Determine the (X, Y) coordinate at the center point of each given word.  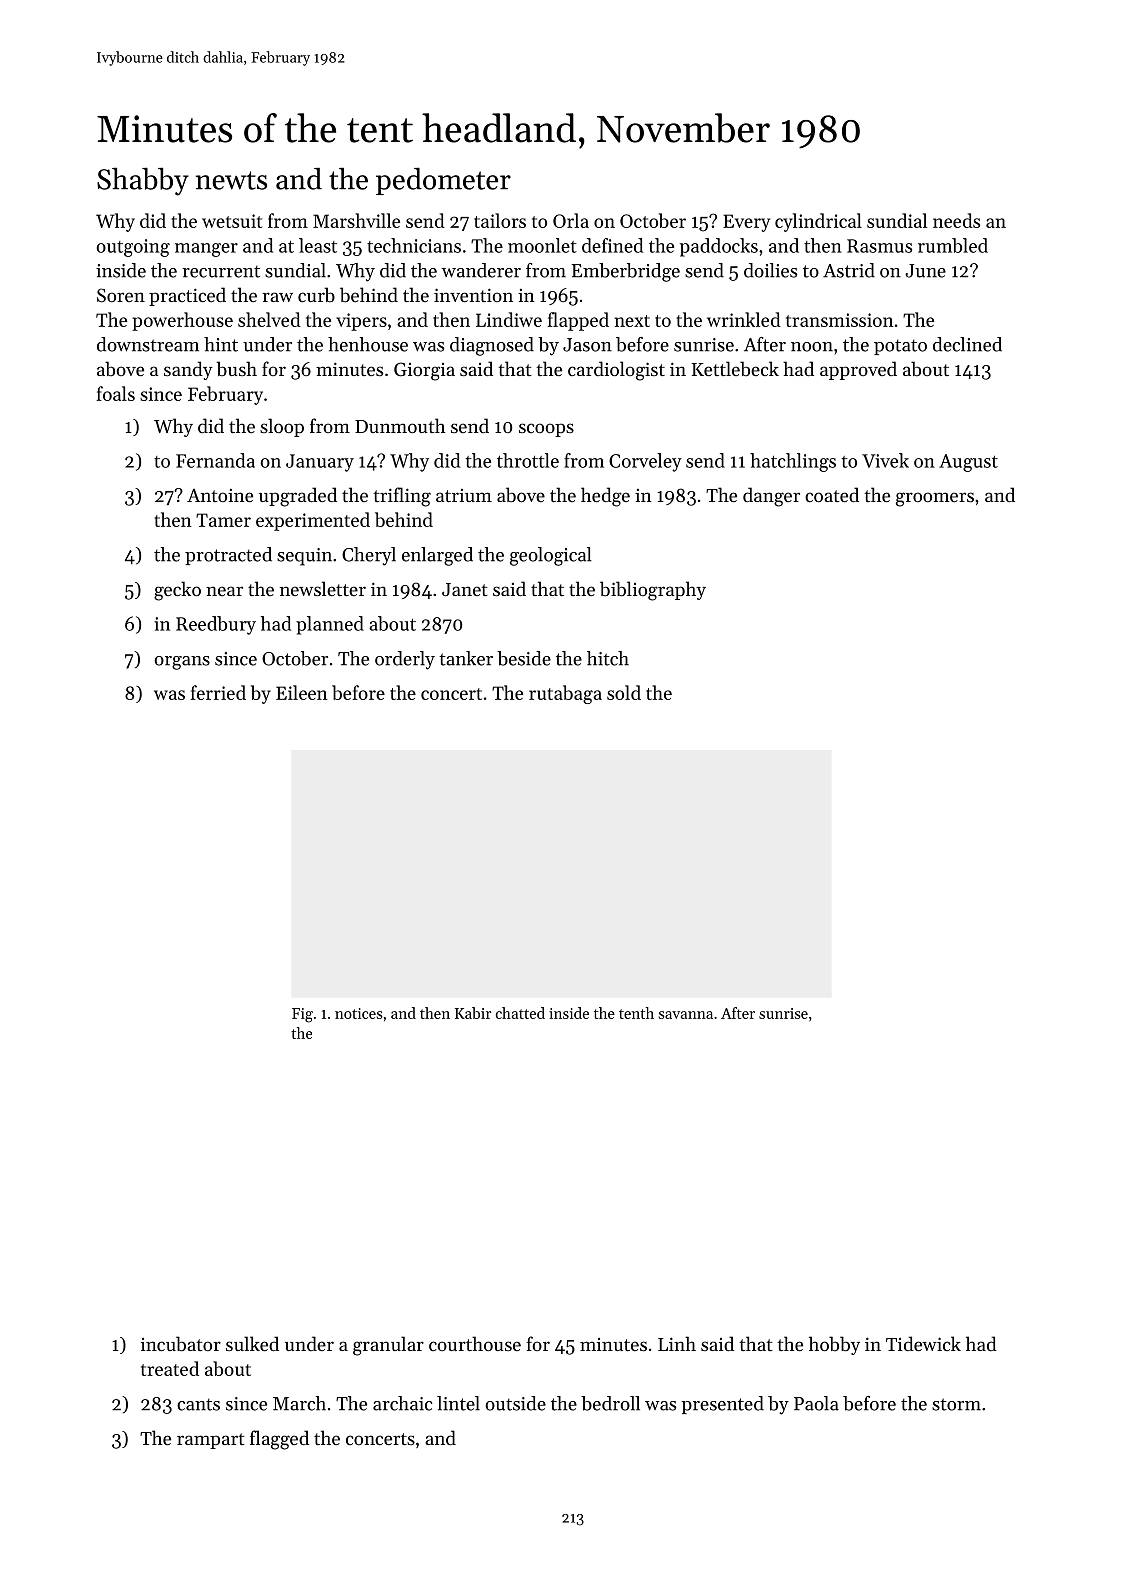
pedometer (443, 181)
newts (231, 180)
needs (956, 220)
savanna (686, 1015)
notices (359, 1013)
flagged (279, 1440)
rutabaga (565, 694)
